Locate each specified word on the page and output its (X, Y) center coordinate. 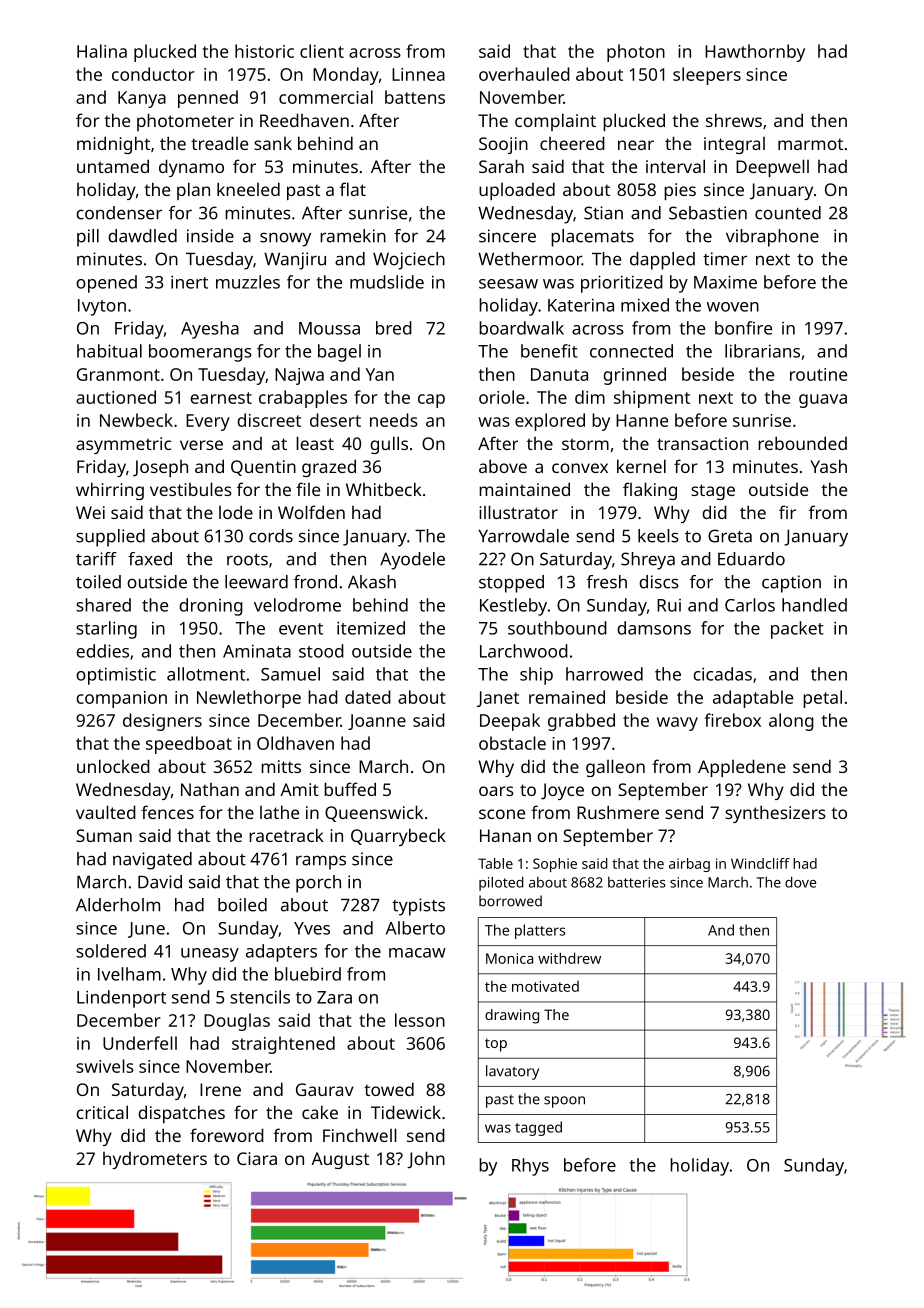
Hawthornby (755, 53)
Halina (102, 51)
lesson (420, 1020)
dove (800, 882)
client (322, 51)
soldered (111, 951)
